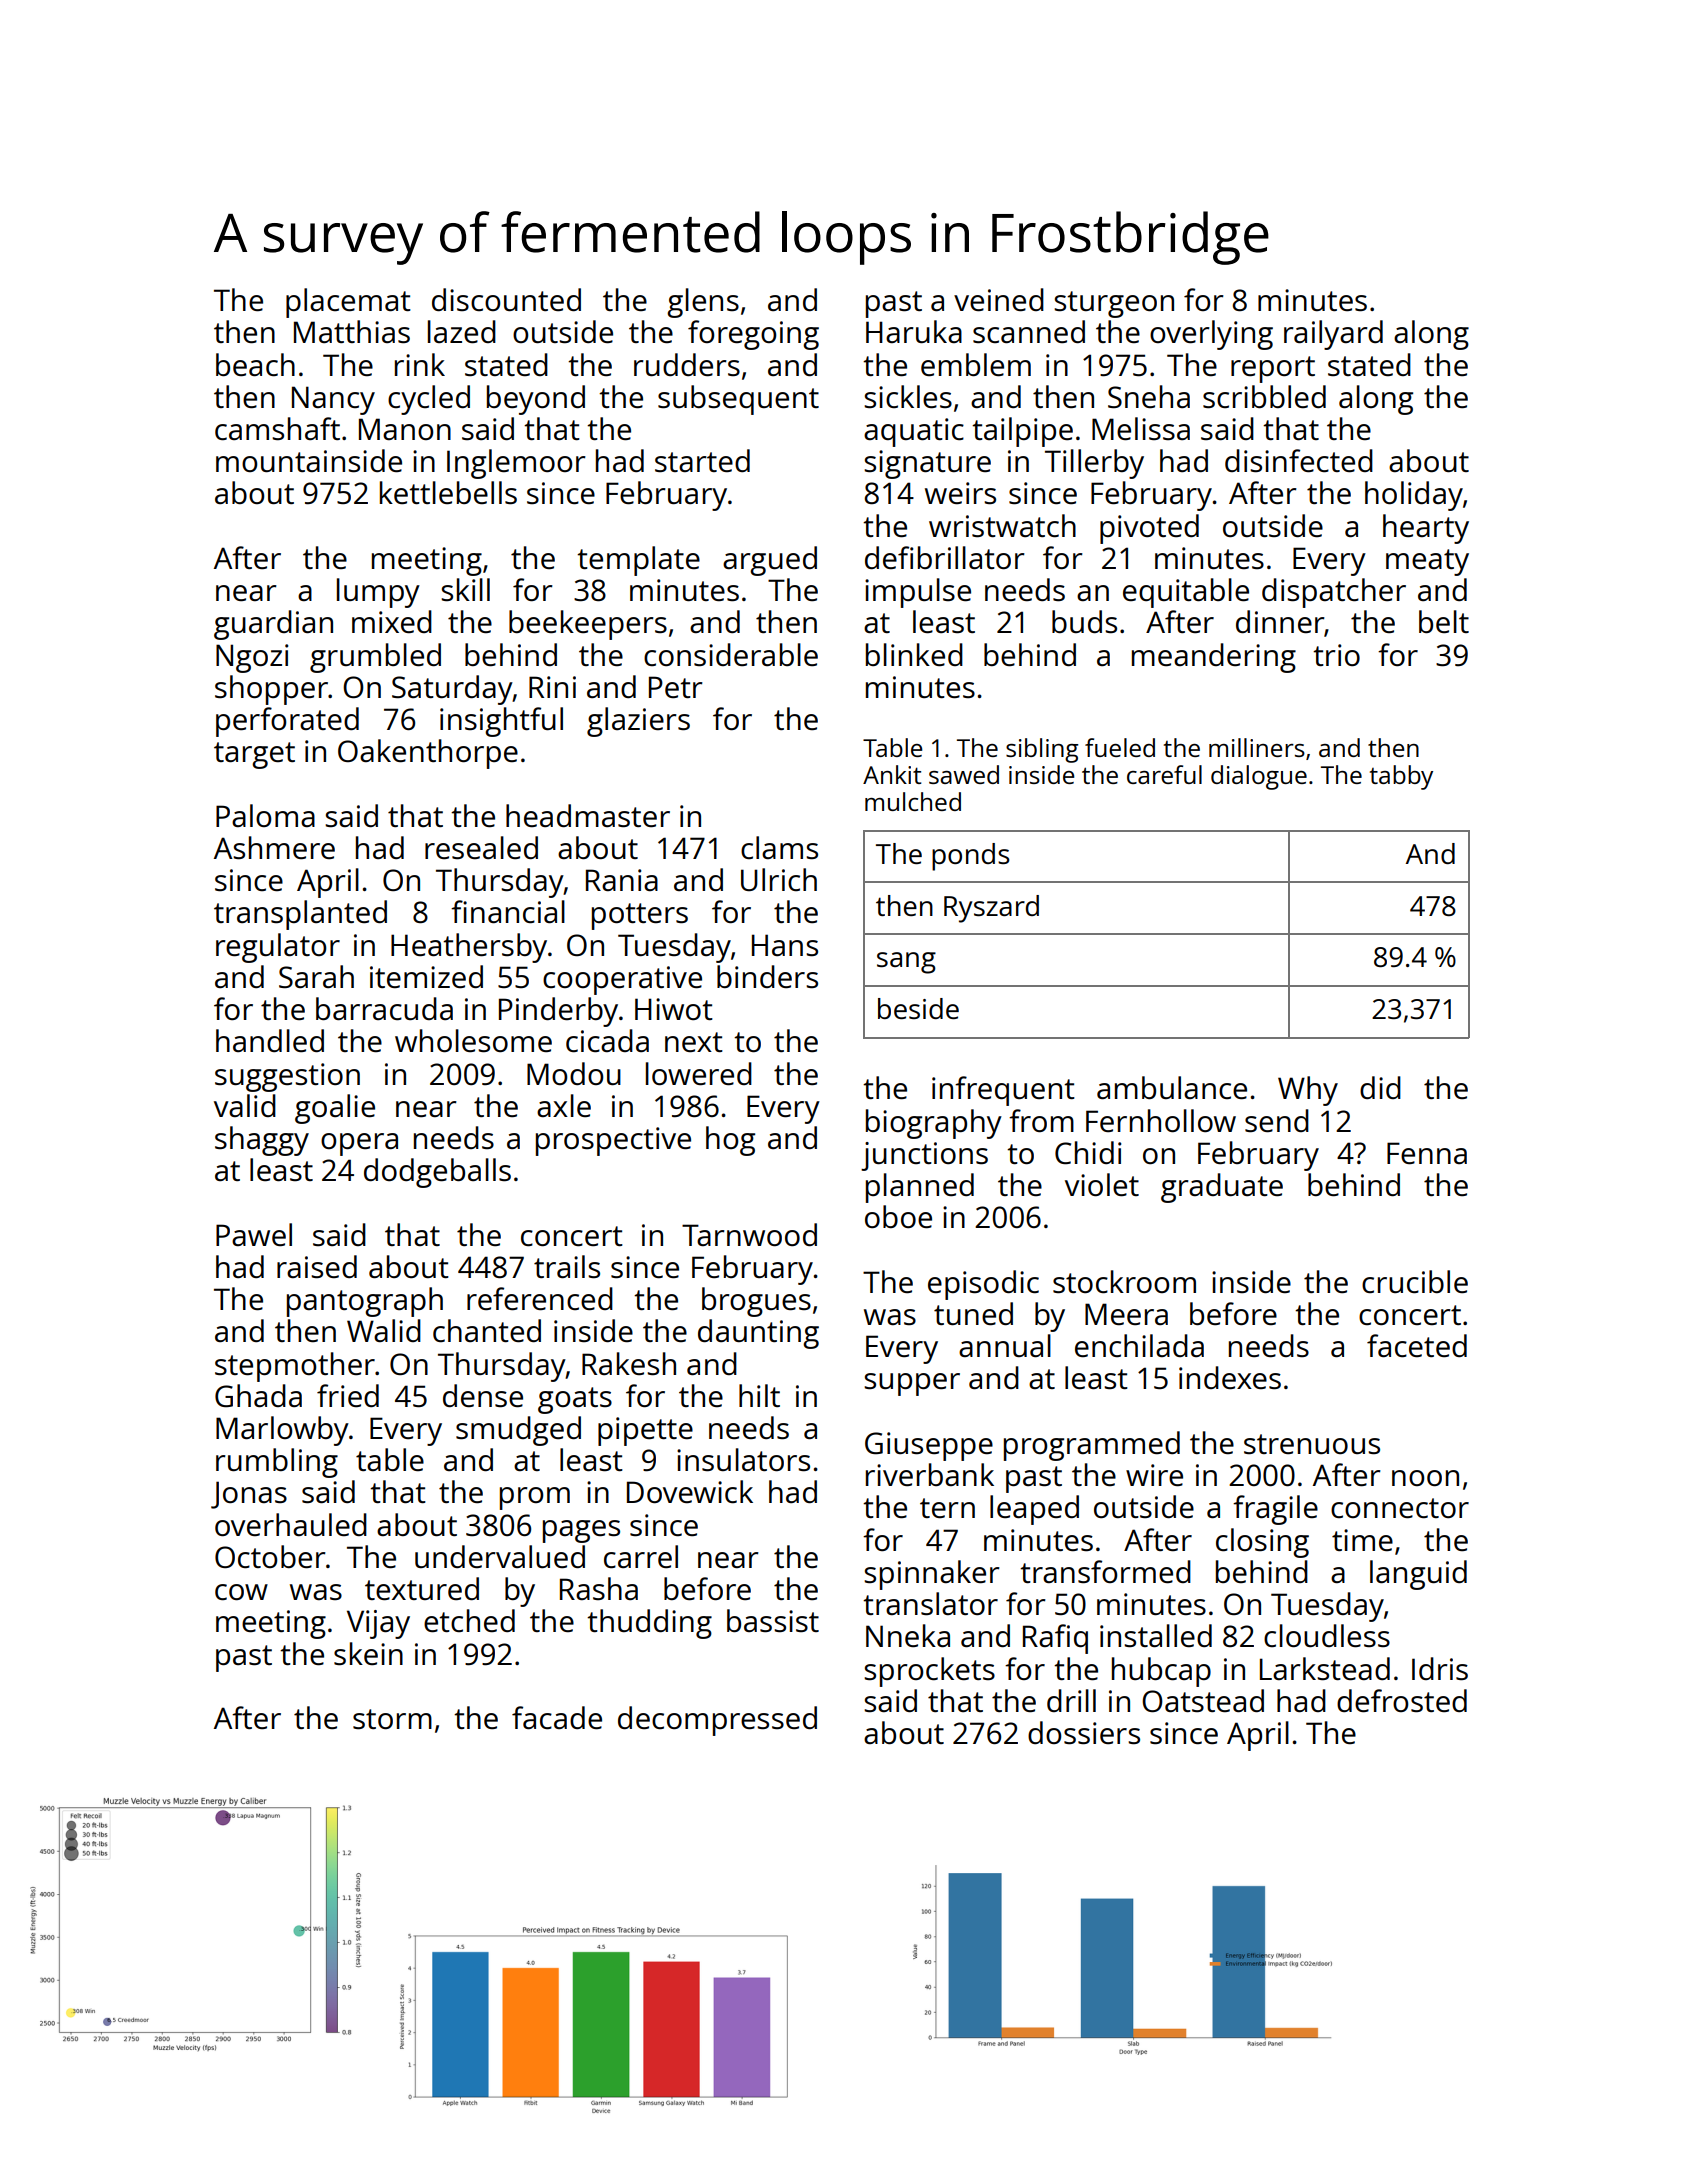  What do you see at coordinates (437, 1173) in the screenshot?
I see `dodgeballs` at bounding box center [437, 1173].
